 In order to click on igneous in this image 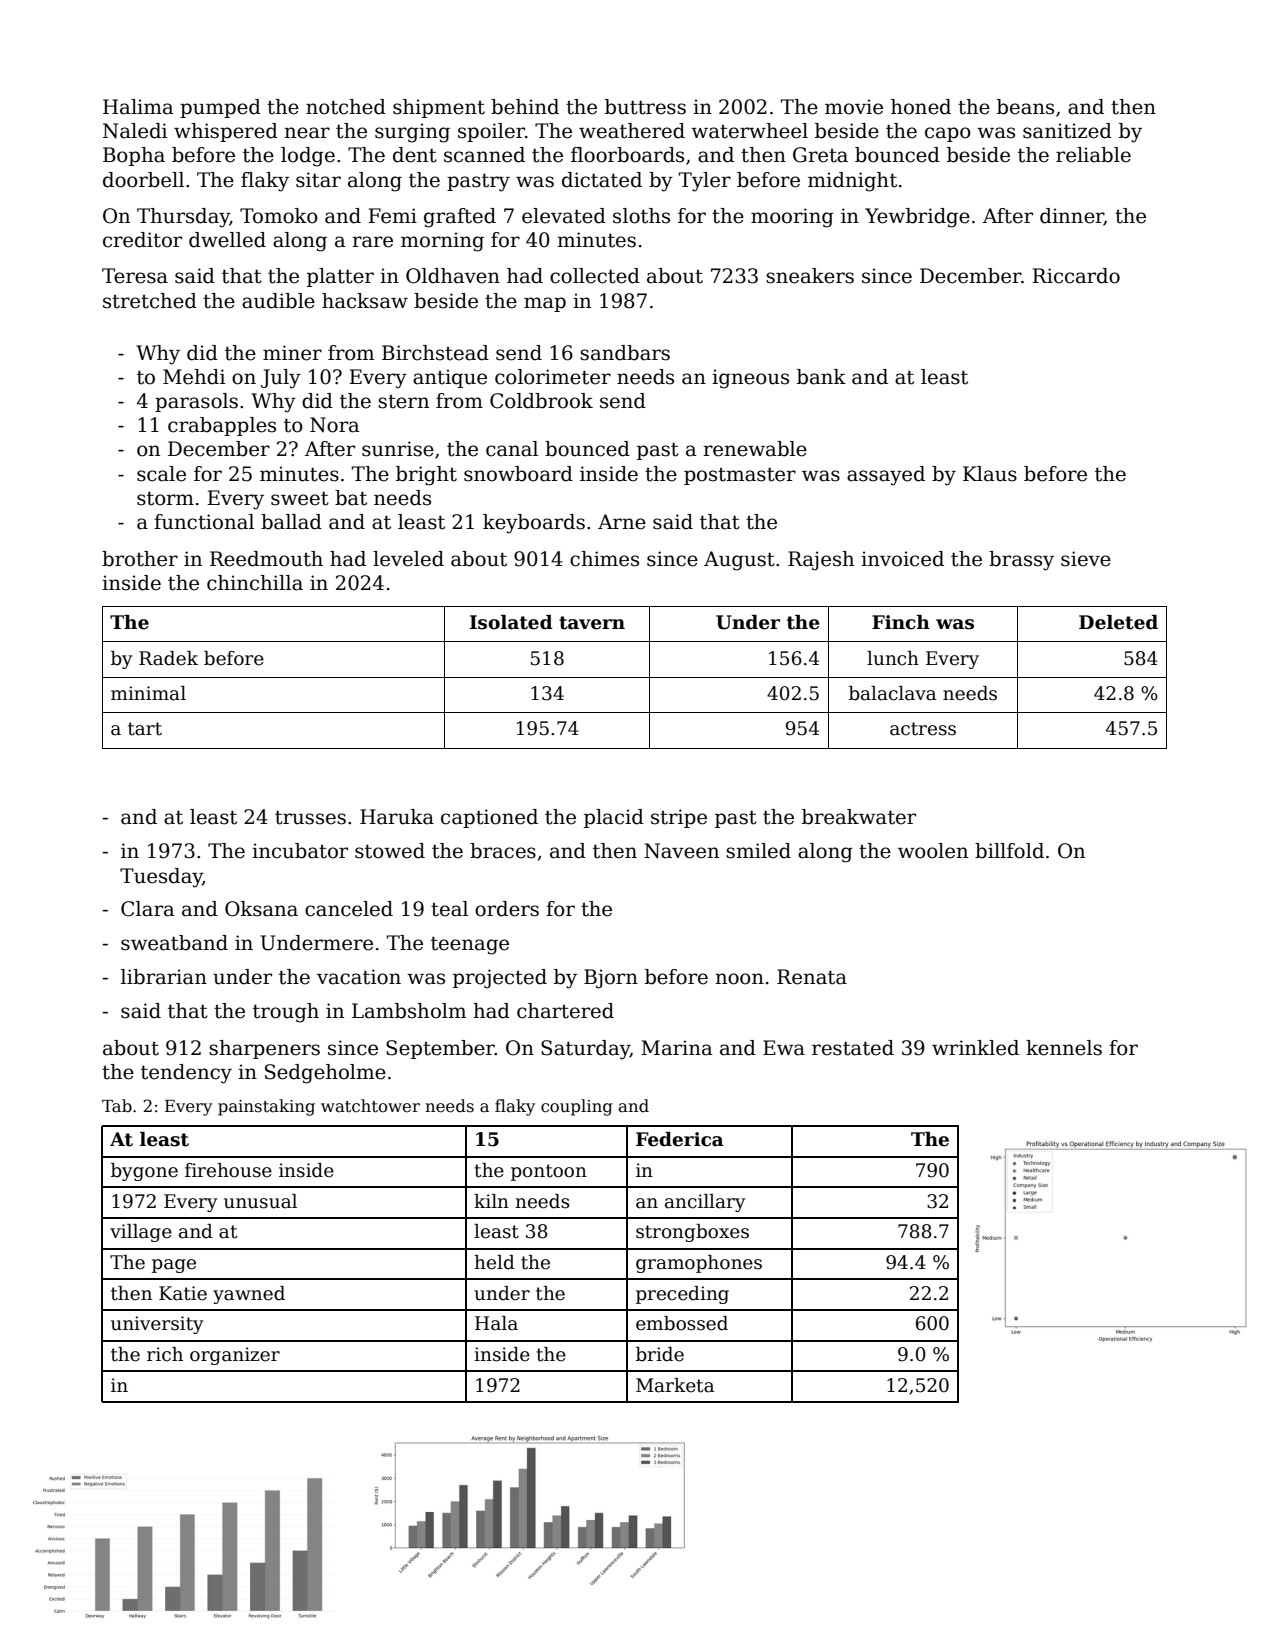, I will do `click(750, 379)`.
